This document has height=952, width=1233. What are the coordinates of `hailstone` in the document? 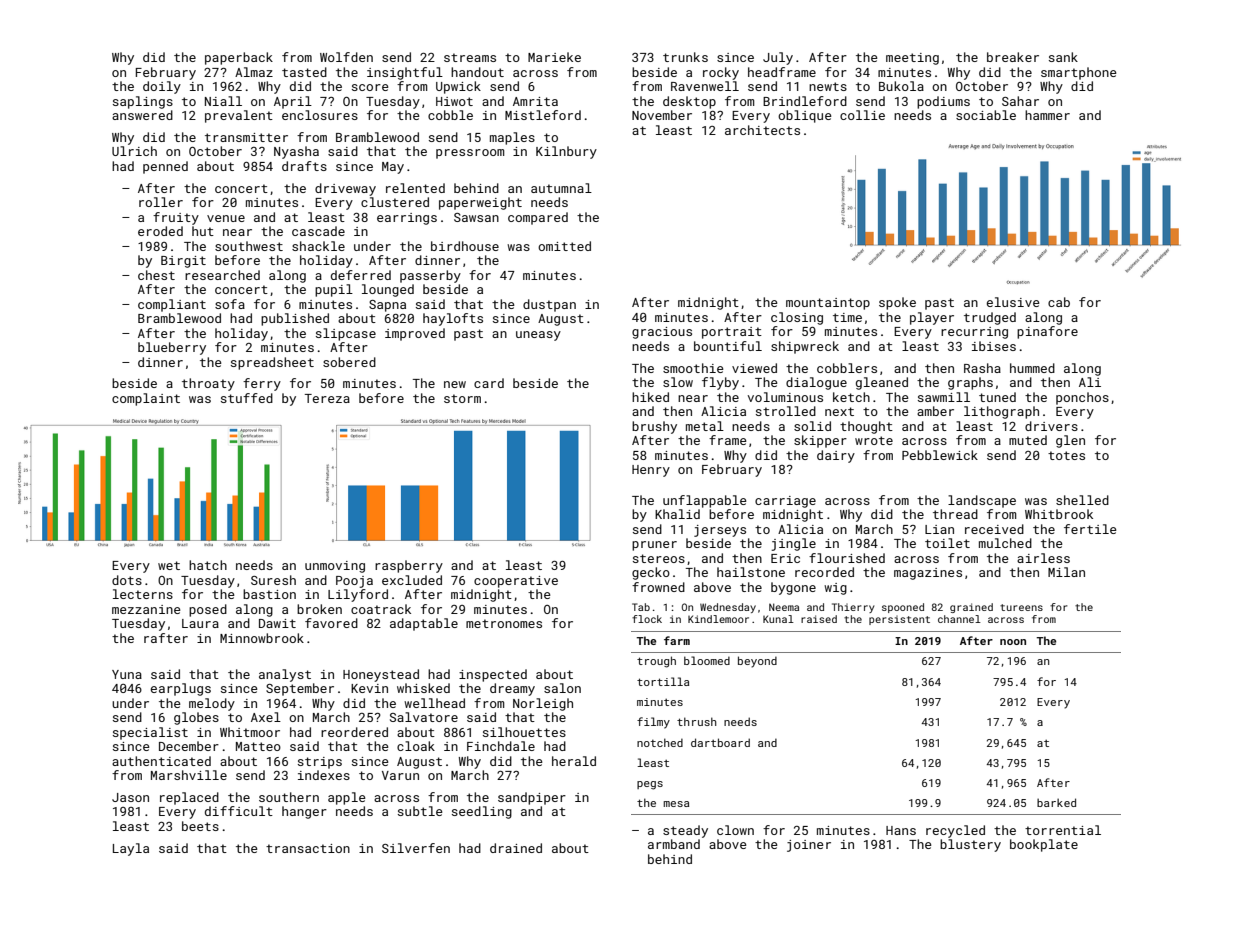 It's located at (751, 572).
